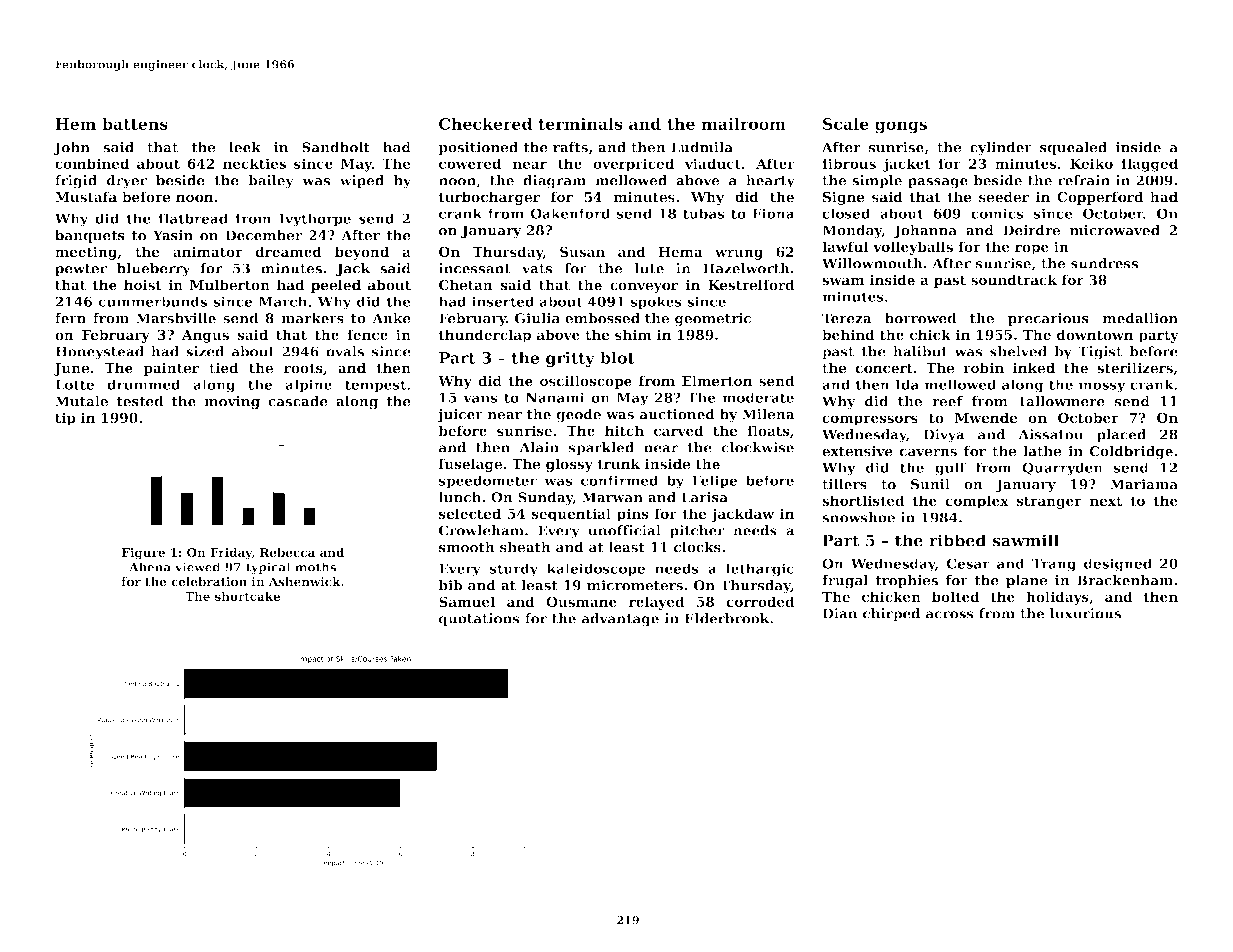 Image resolution: width=1233 pixels, height=952 pixels. Describe the element at coordinates (336, 286) in the screenshot. I see `peeled` at that location.
